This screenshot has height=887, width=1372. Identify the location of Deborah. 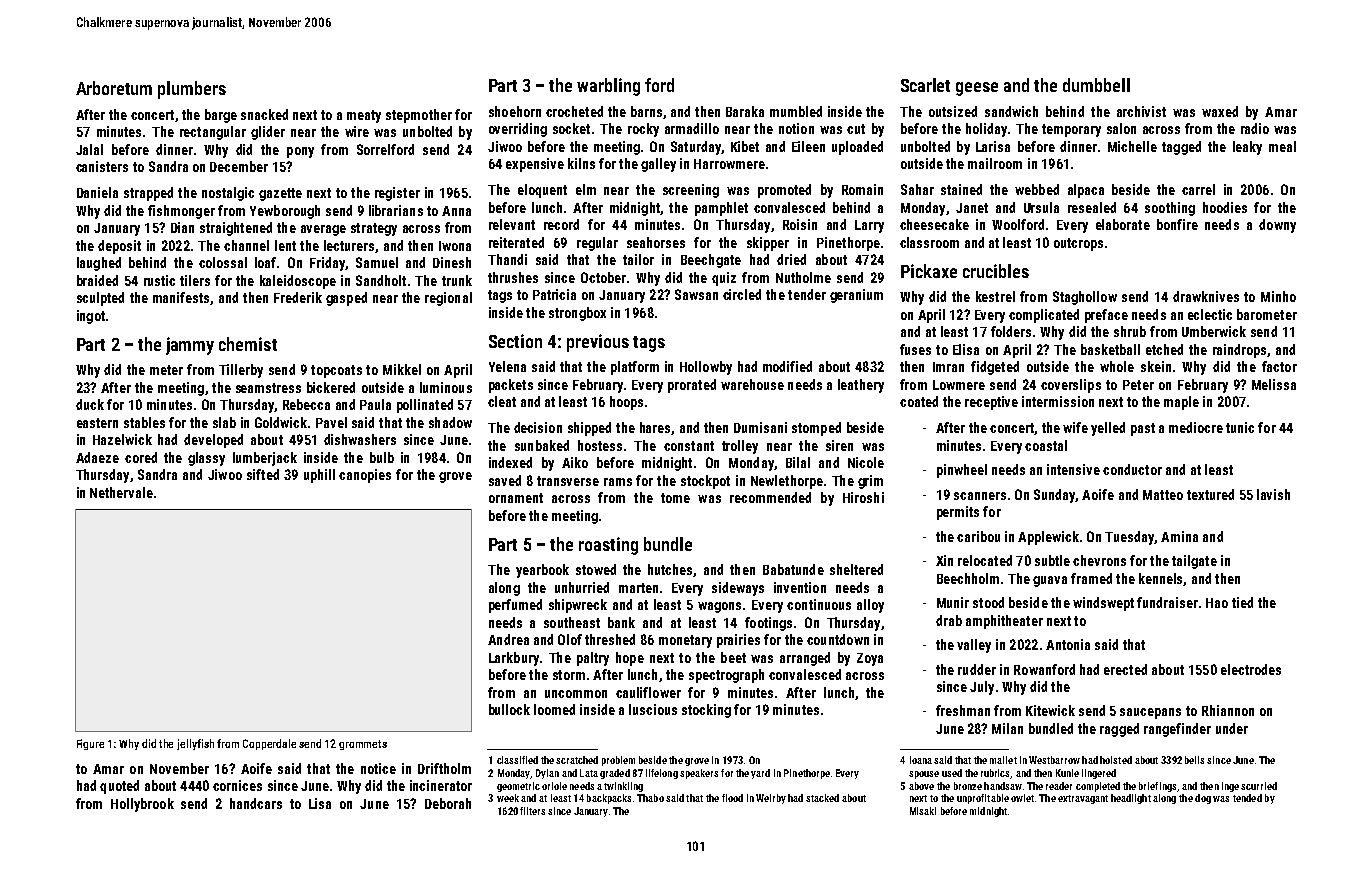
(448, 803).
